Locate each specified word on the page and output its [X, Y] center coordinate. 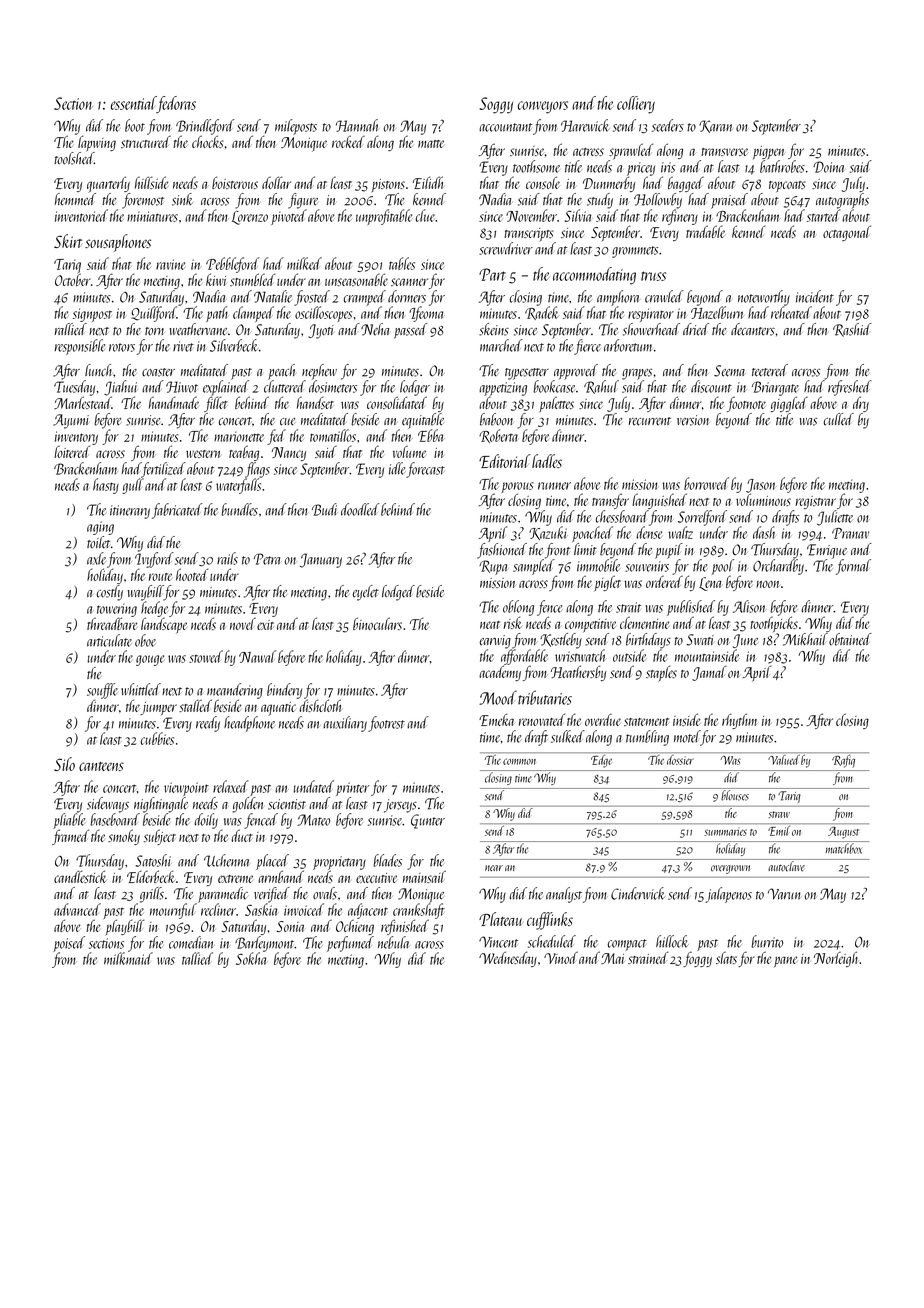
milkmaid [128, 958]
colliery [636, 105]
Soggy [496, 105]
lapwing [97, 143]
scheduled [552, 941]
